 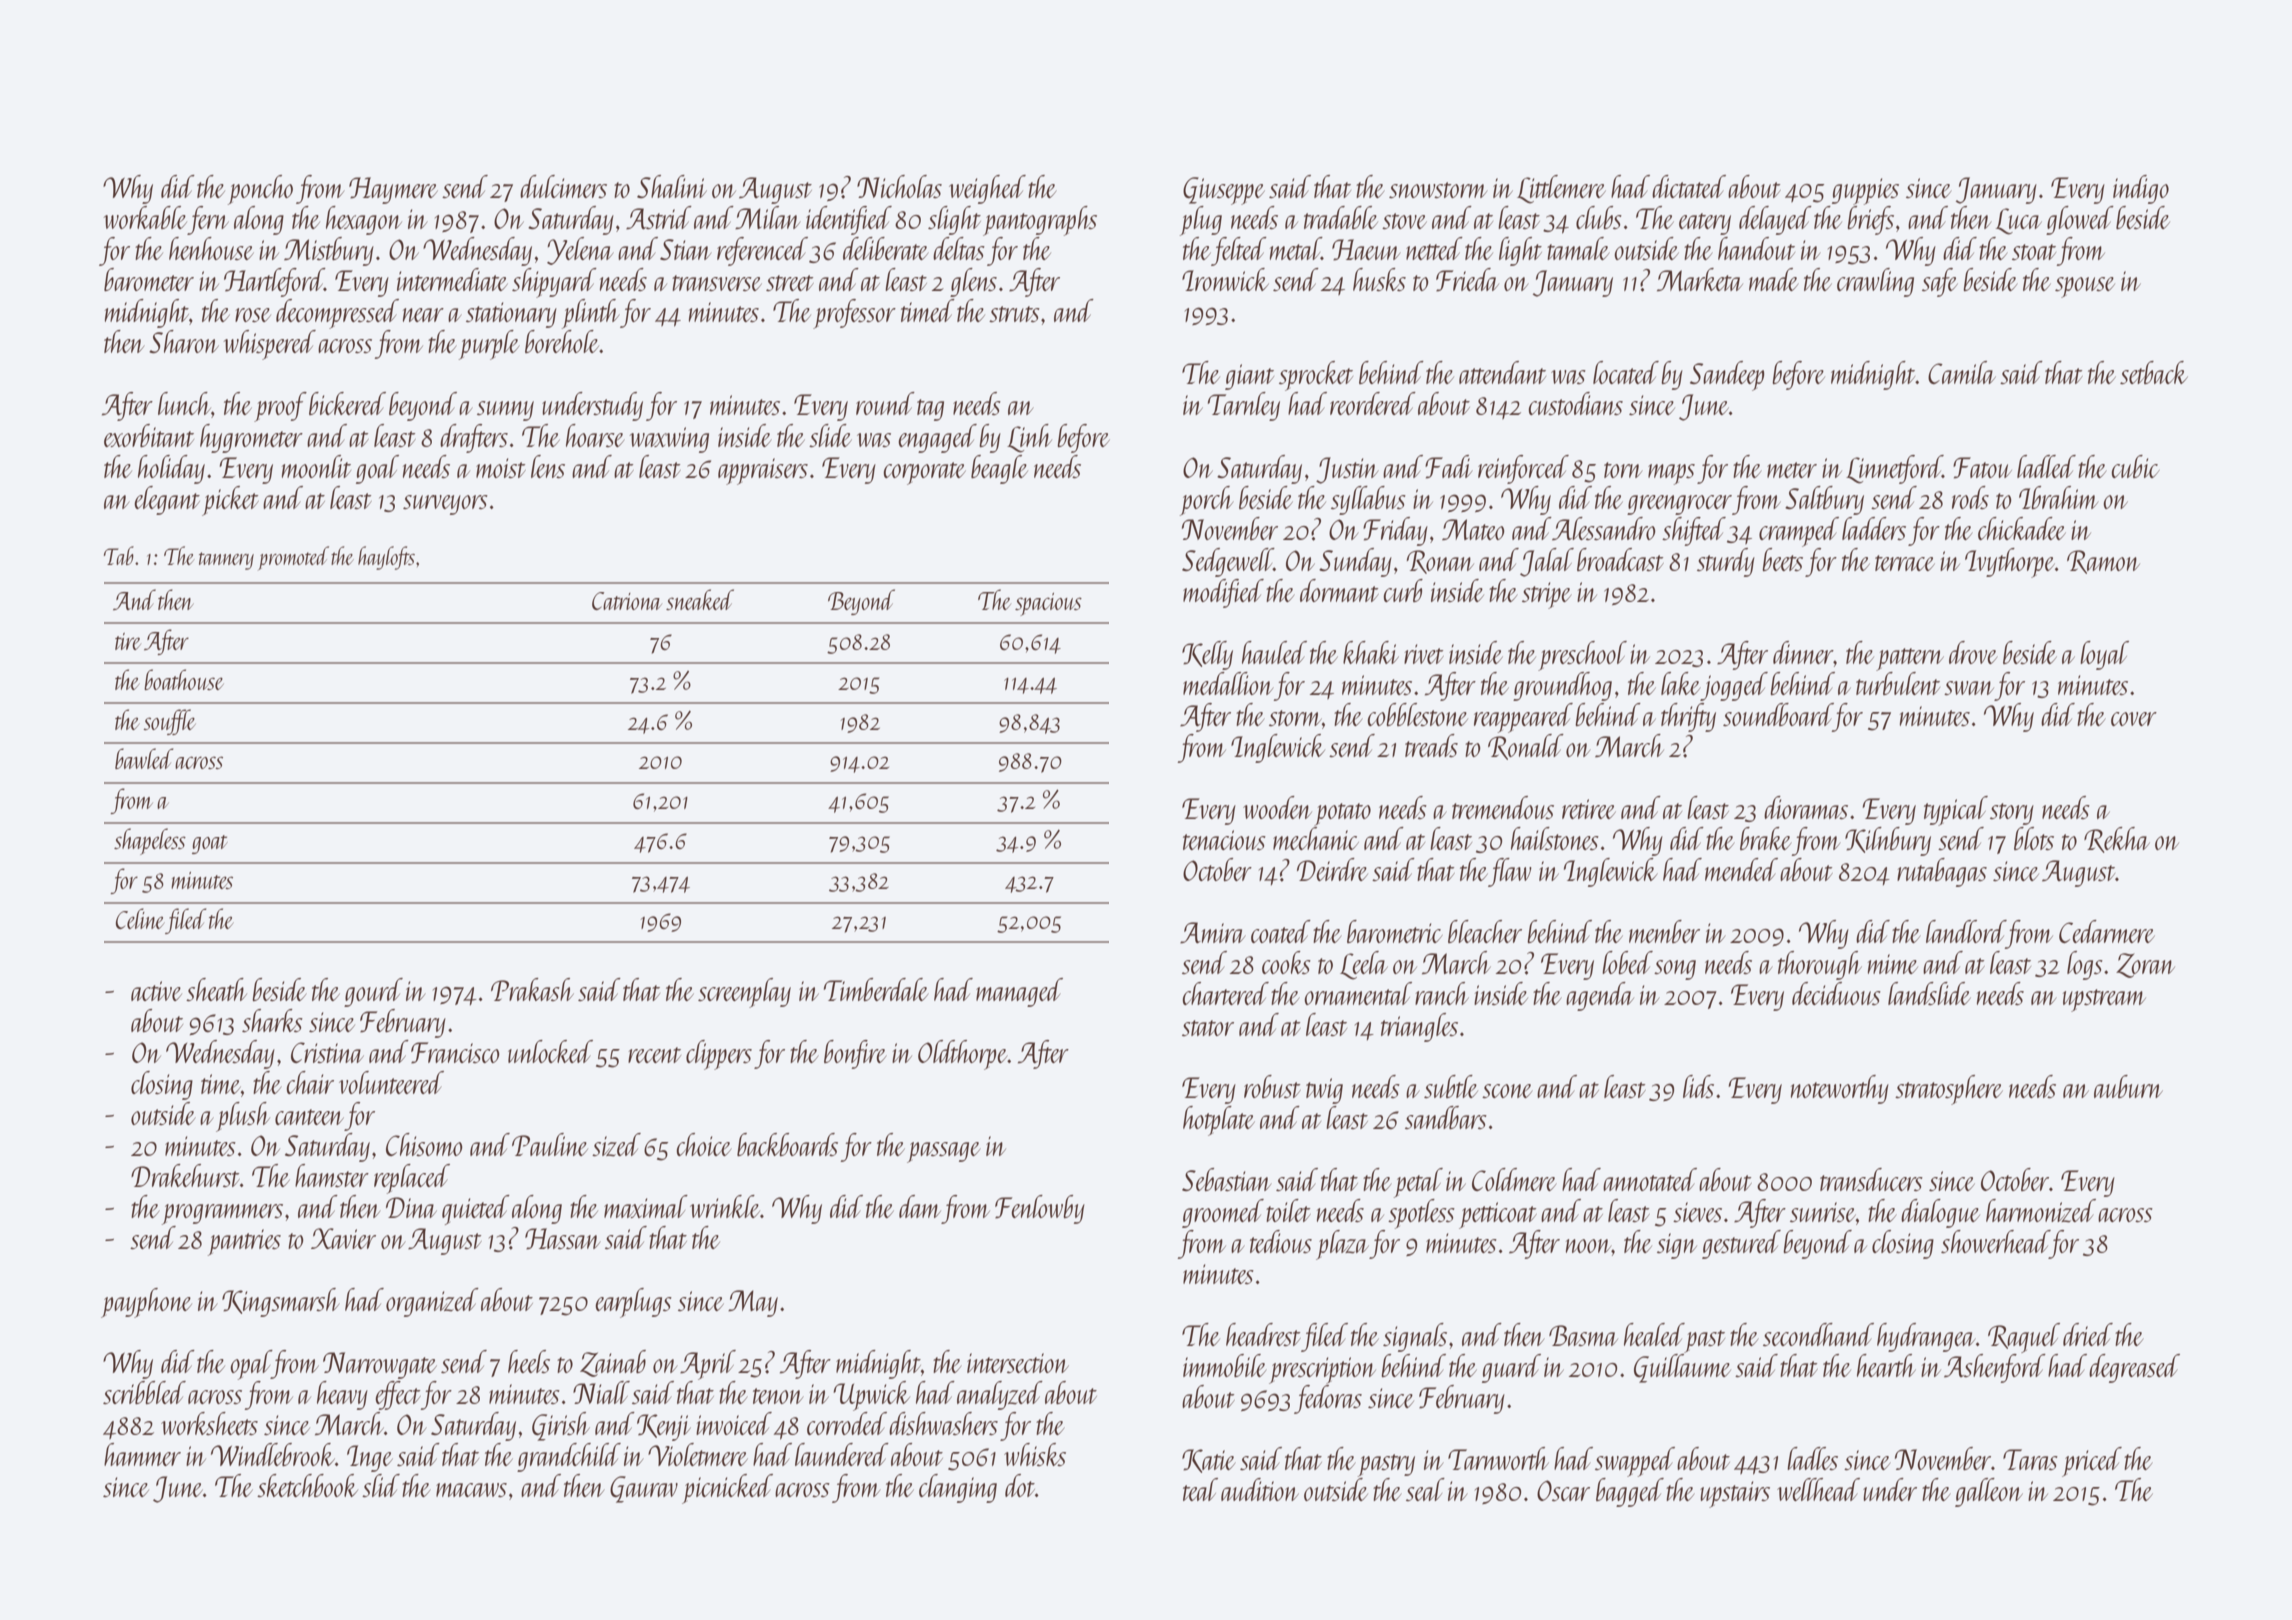 I want to click on souffle, so click(x=169, y=722).
